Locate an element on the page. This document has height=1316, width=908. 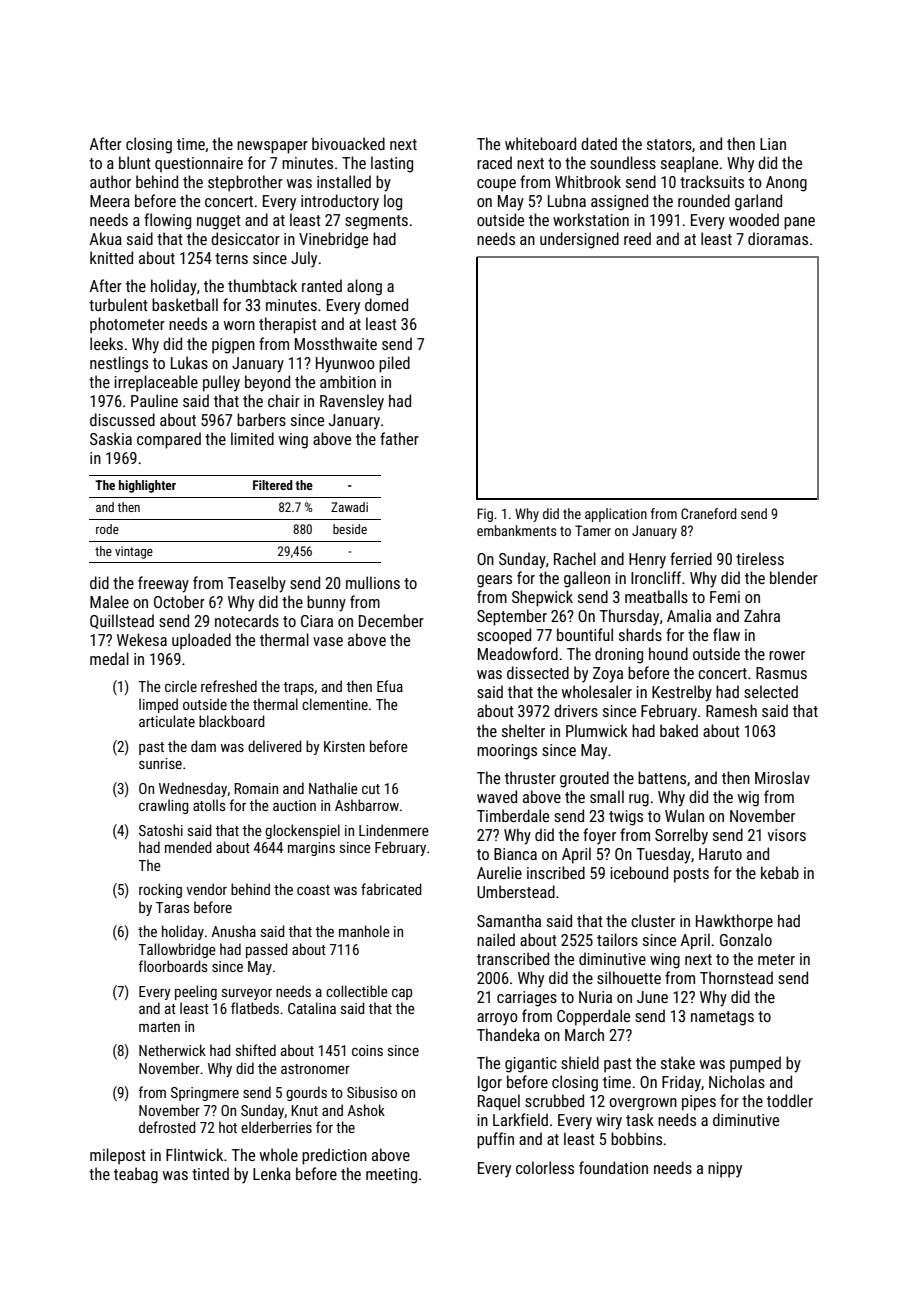
sunrise is located at coordinates (160, 763).
